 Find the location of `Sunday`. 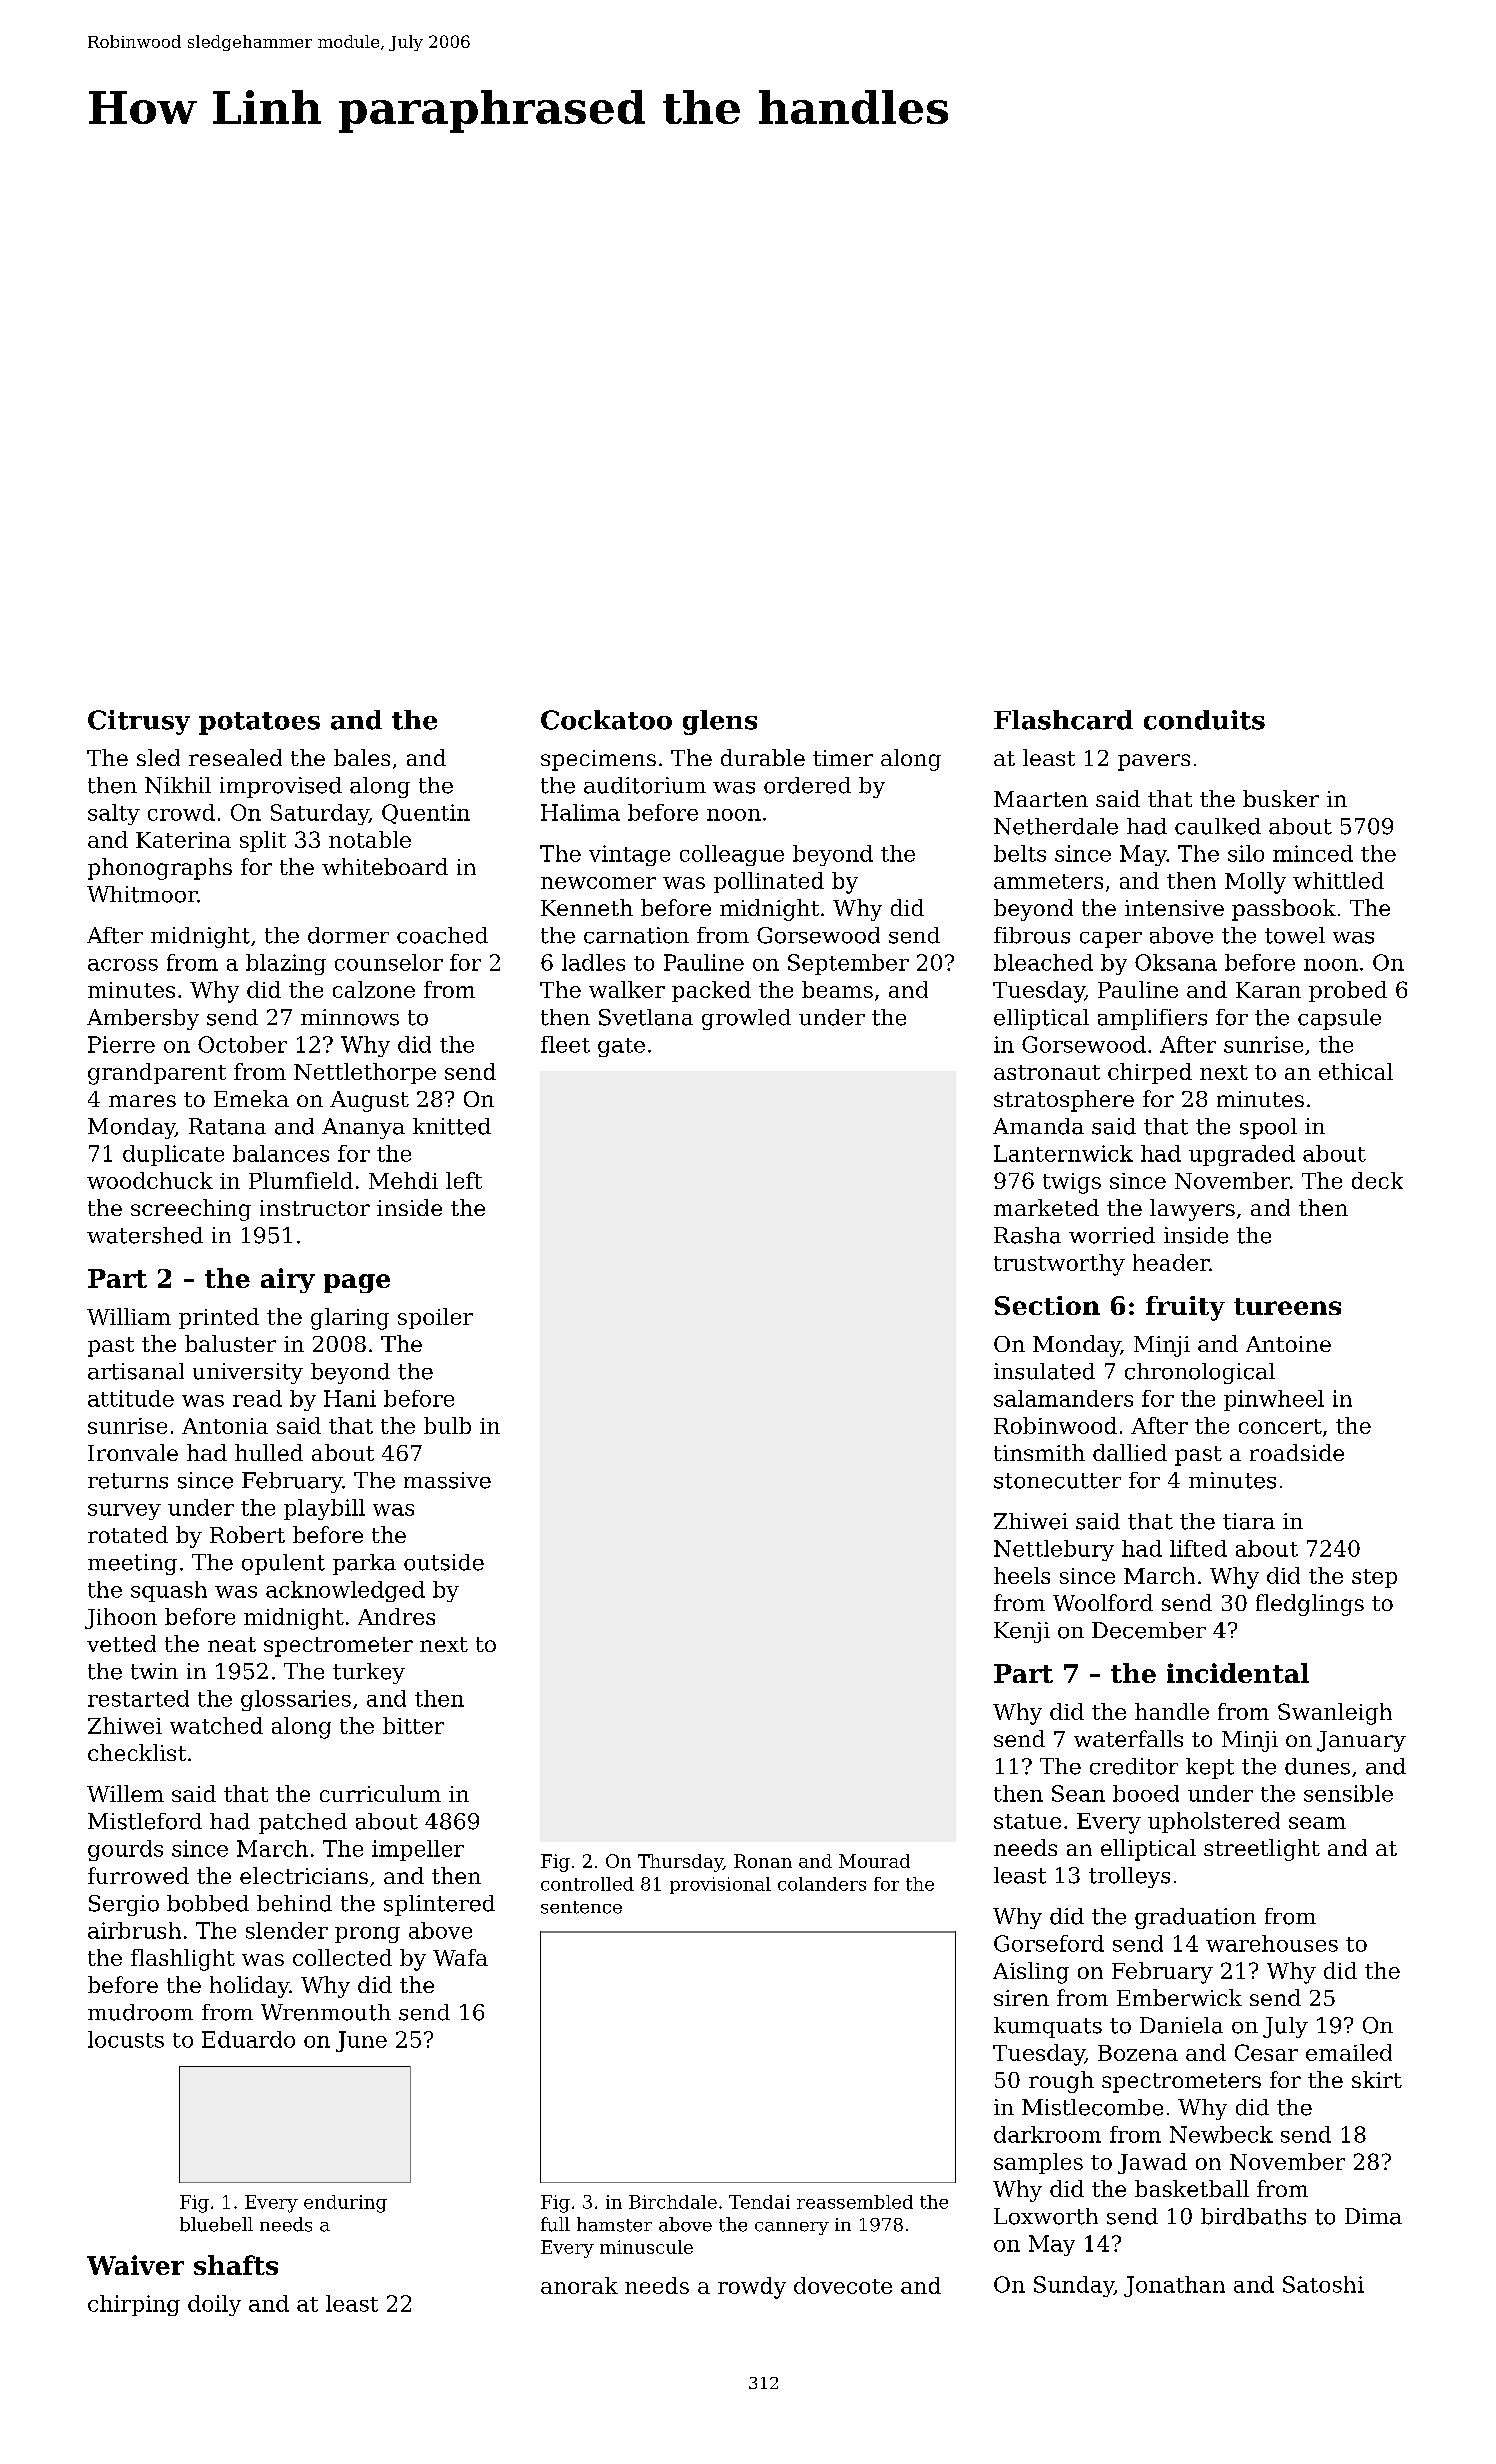

Sunday is located at coordinates (1074, 2286).
